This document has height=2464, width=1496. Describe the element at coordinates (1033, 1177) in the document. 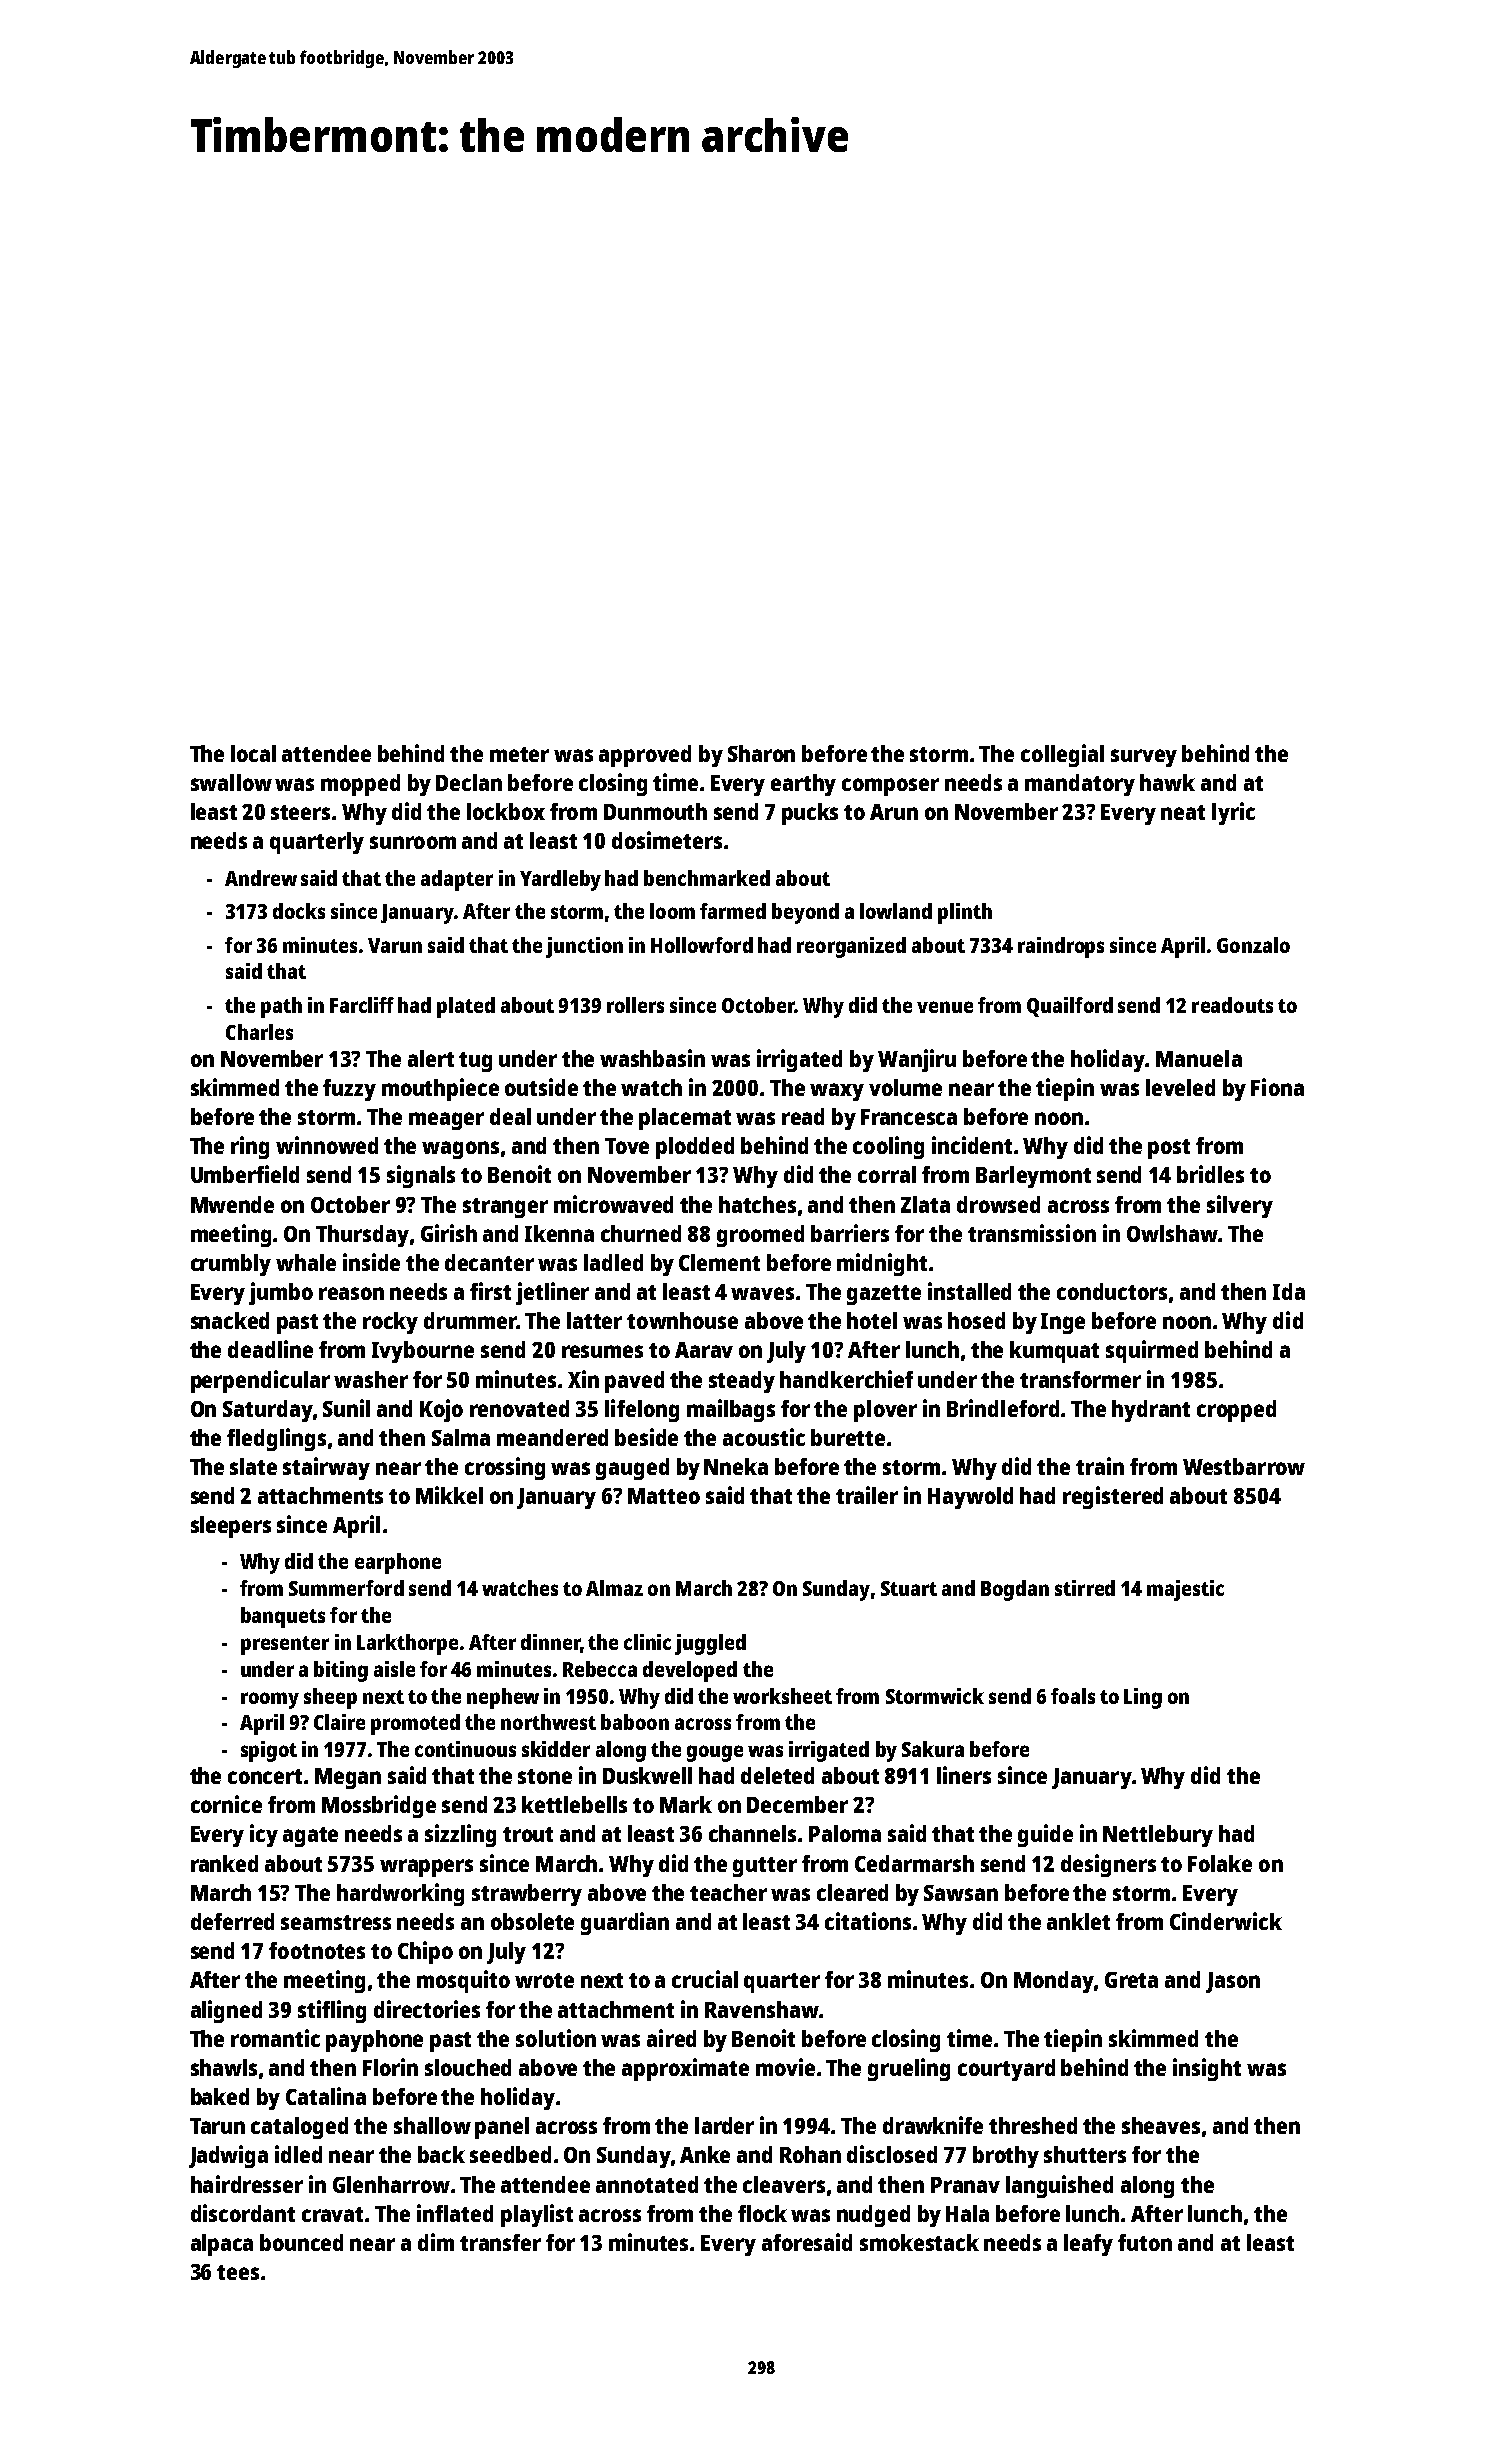

I see `Barleymont` at that location.
